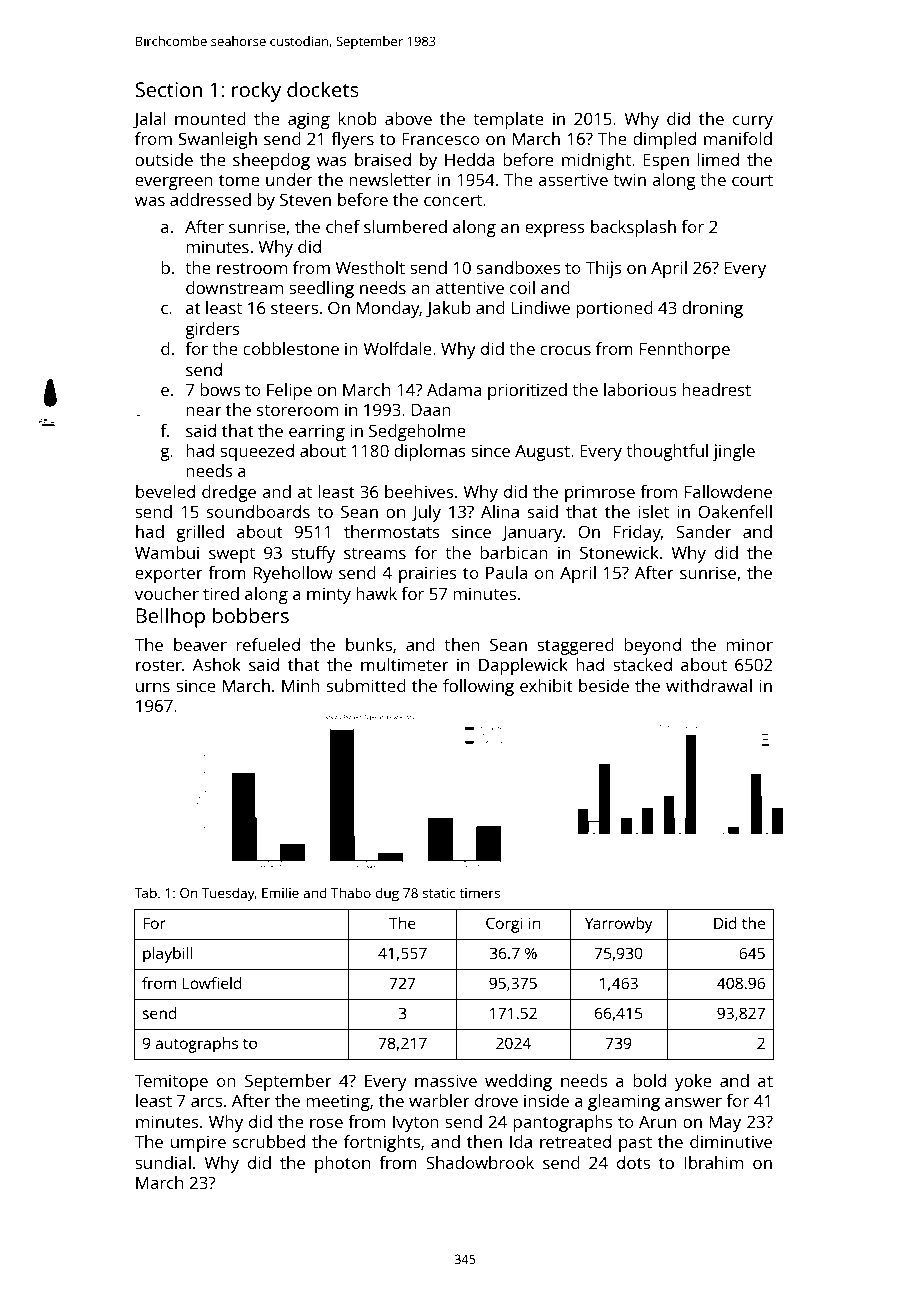 The height and width of the screenshot is (1316, 908). What do you see at coordinates (206, 1102) in the screenshot?
I see `arcs` at bounding box center [206, 1102].
